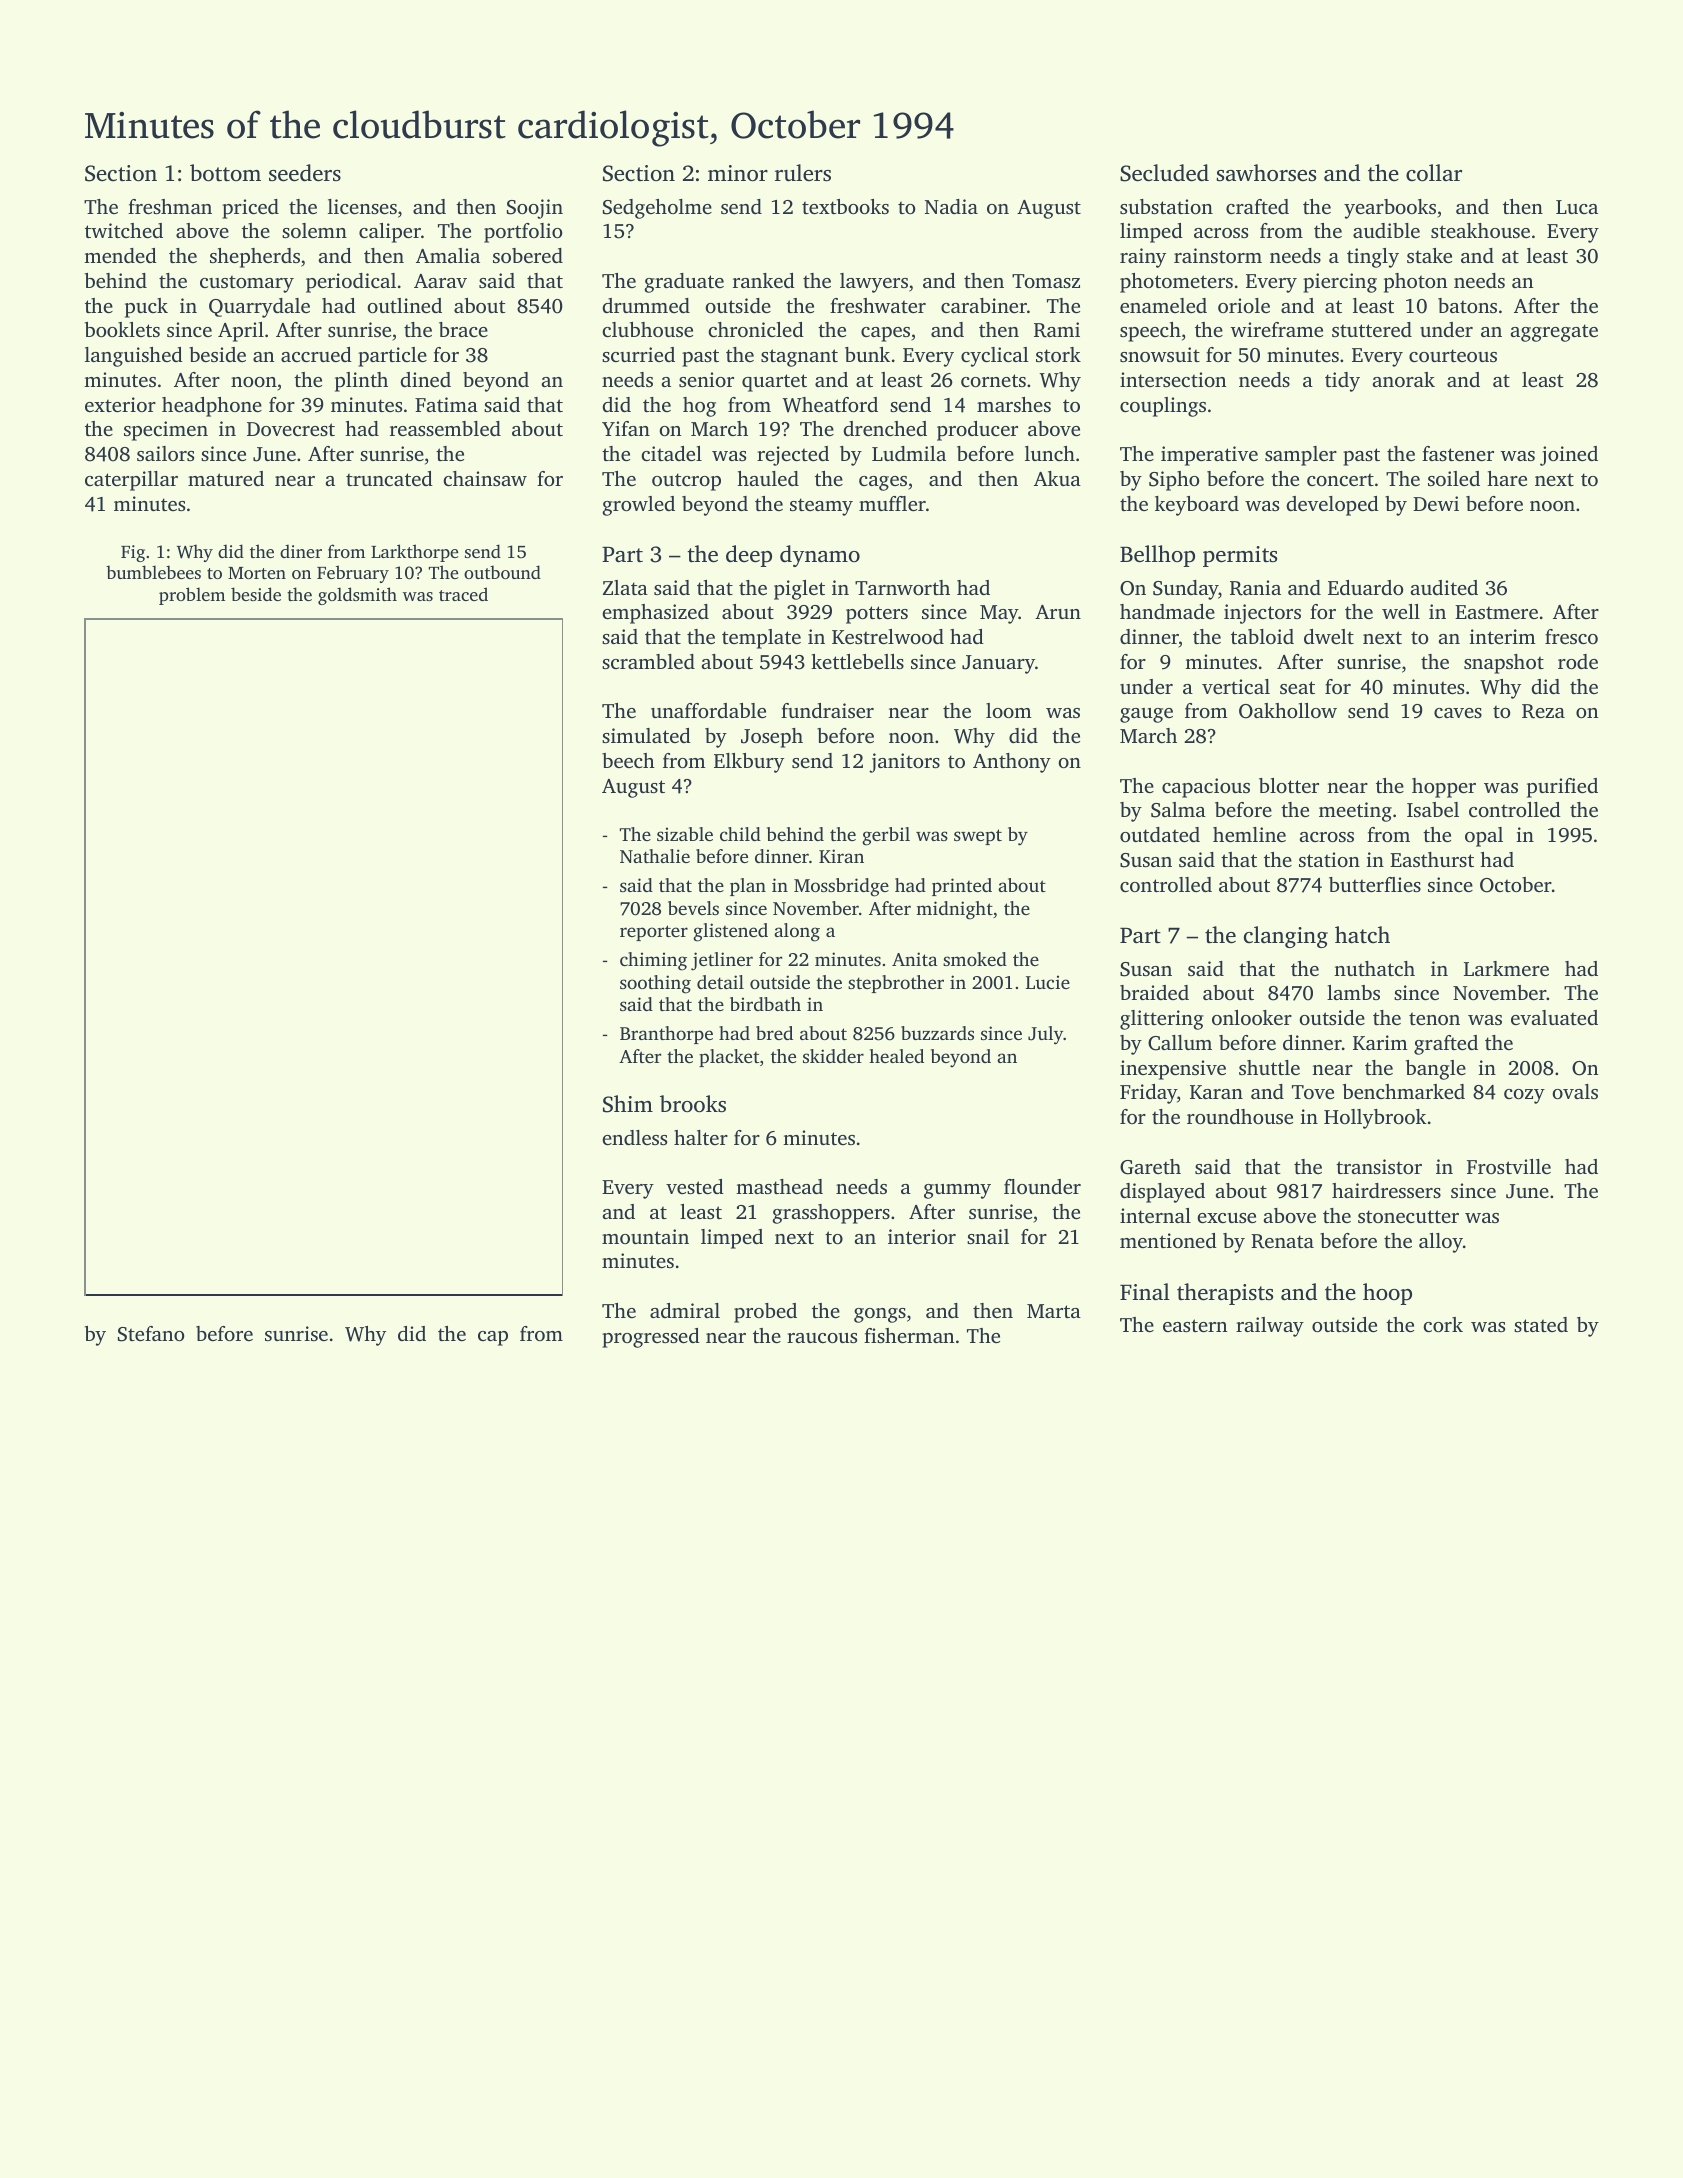  Describe the element at coordinates (1178, 810) in the screenshot. I see `Salma` at that location.
